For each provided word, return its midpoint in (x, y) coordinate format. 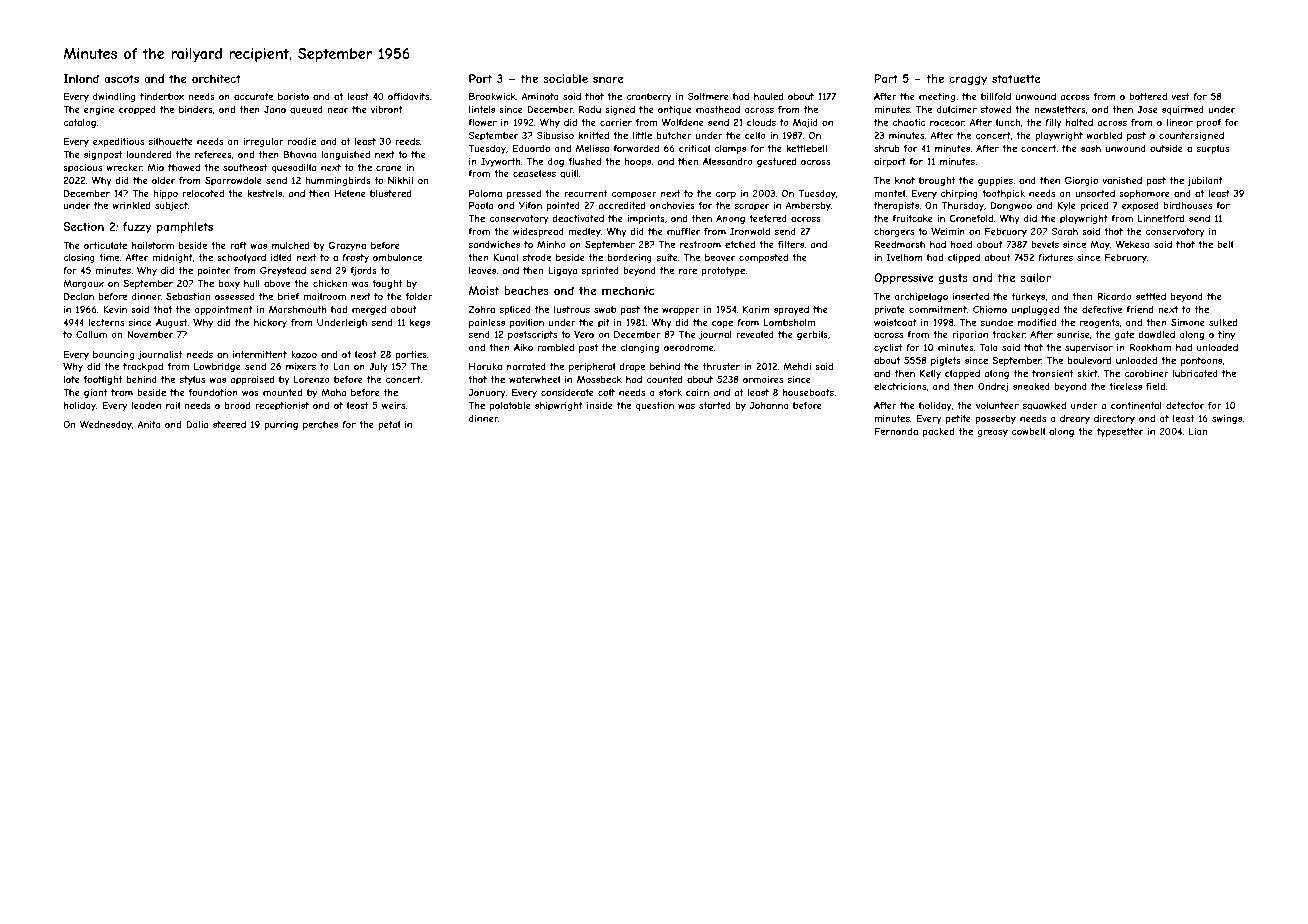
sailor (1035, 277)
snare (608, 79)
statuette (1016, 78)
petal (389, 425)
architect (216, 78)
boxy (229, 284)
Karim (756, 309)
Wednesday (106, 425)
